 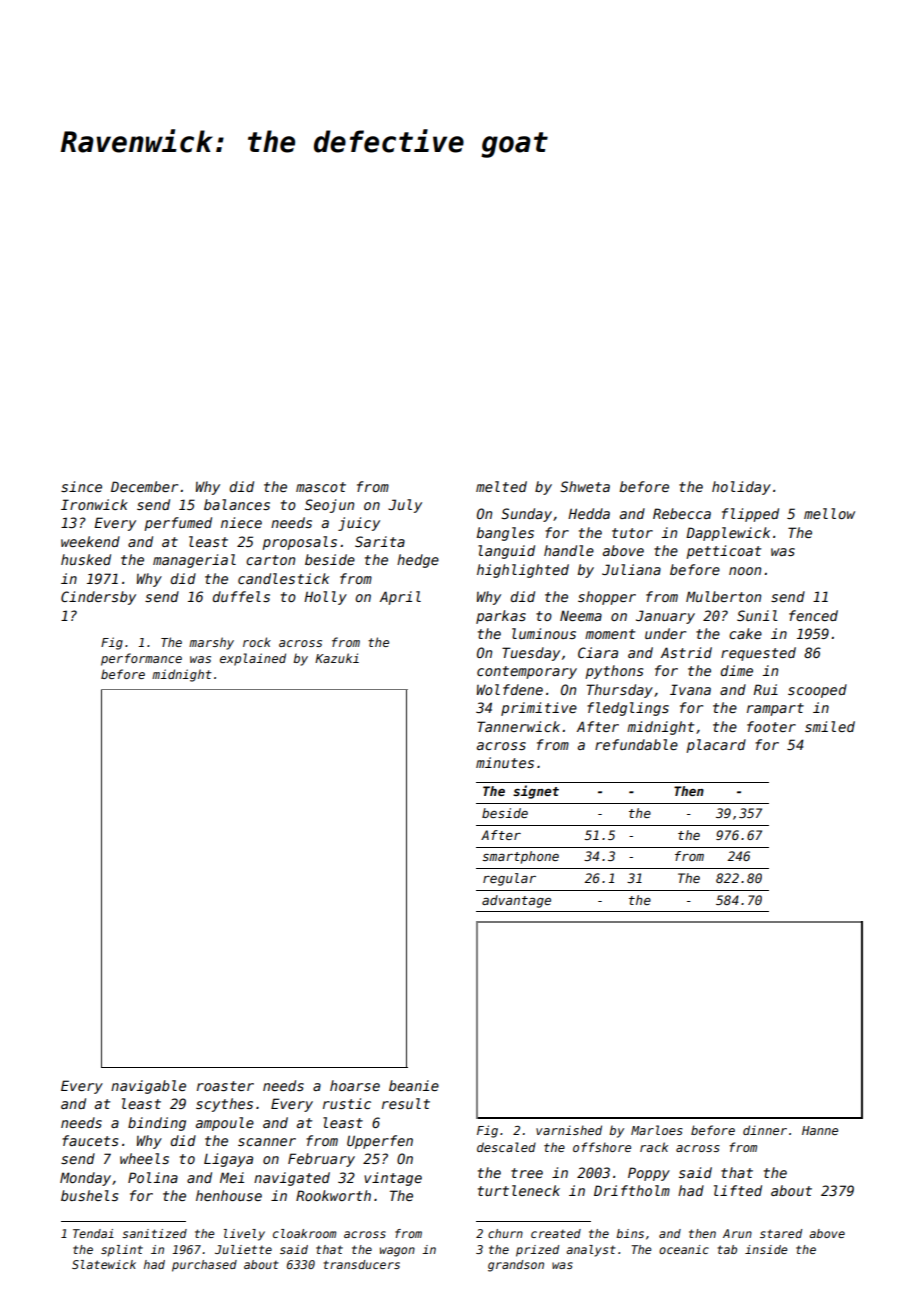 What do you see at coordinates (148, 1087) in the page?
I see `navigable` at bounding box center [148, 1087].
